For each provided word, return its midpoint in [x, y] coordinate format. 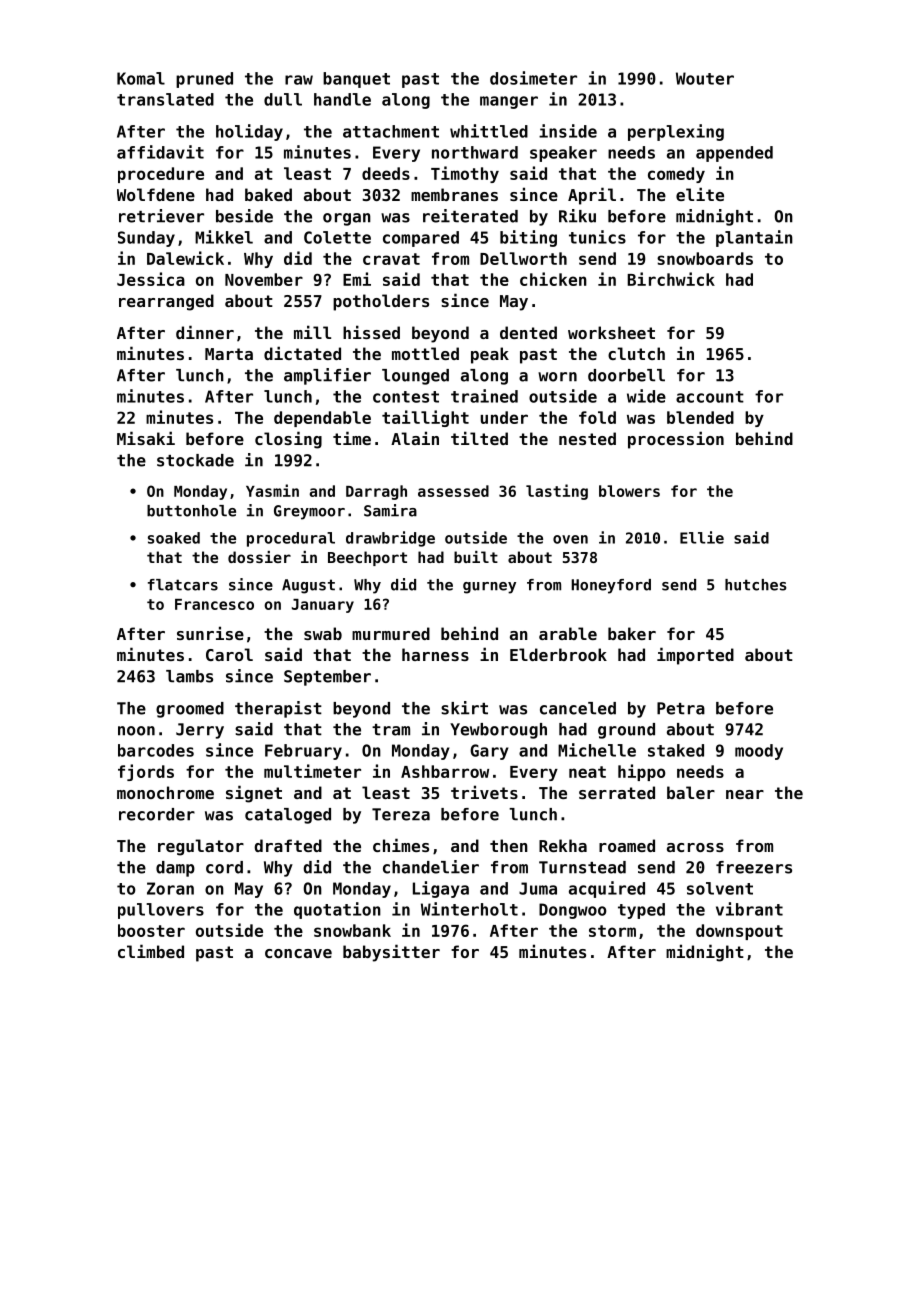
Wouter [705, 78]
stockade [195, 460]
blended [700, 417]
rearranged [166, 302]
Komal [141, 78]
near [745, 794]
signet [254, 794]
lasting [557, 492]
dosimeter [533, 78]
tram [391, 730]
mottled [425, 353]
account [710, 397]
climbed [151, 951]
